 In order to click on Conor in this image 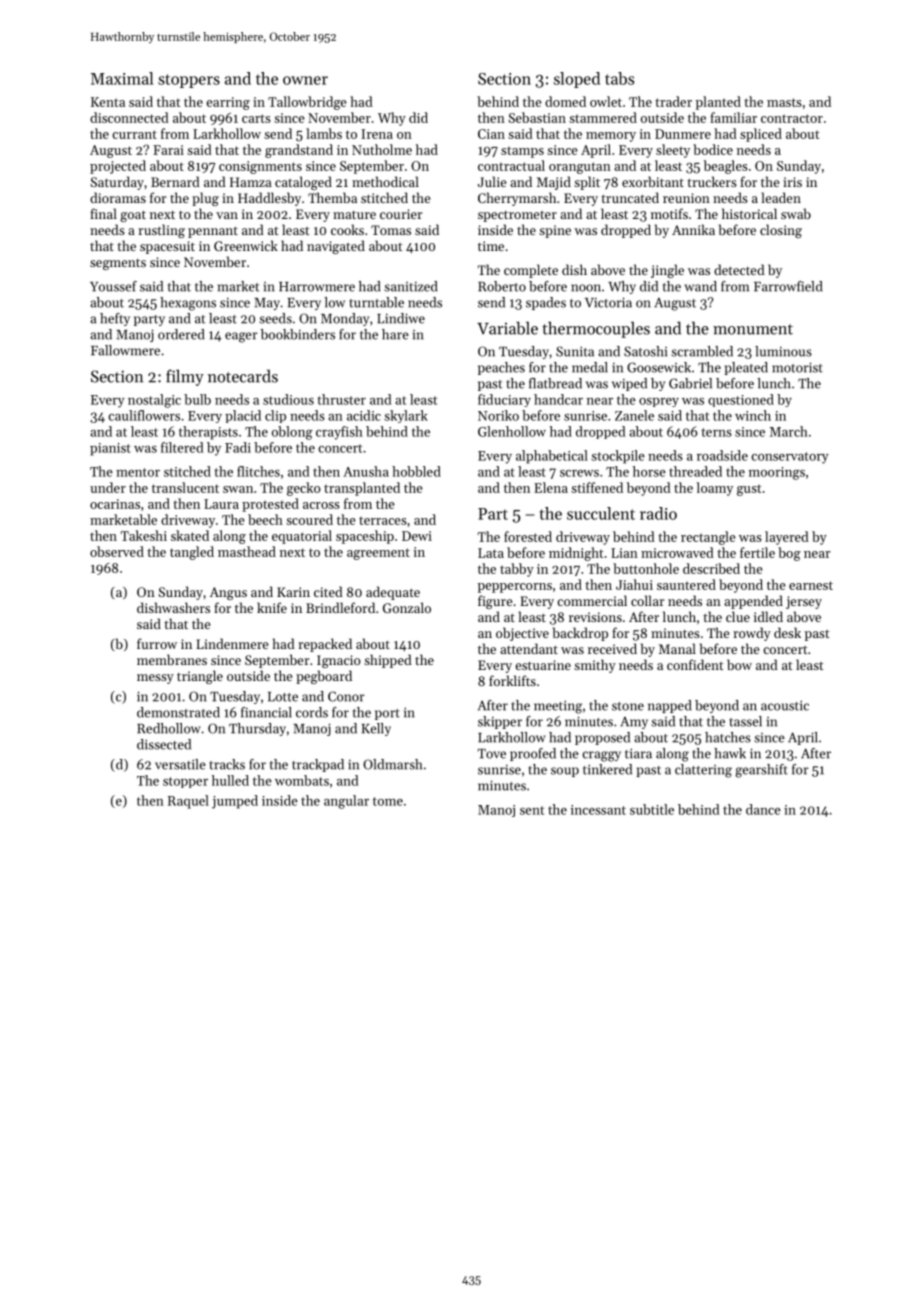, I will do `click(346, 696)`.
